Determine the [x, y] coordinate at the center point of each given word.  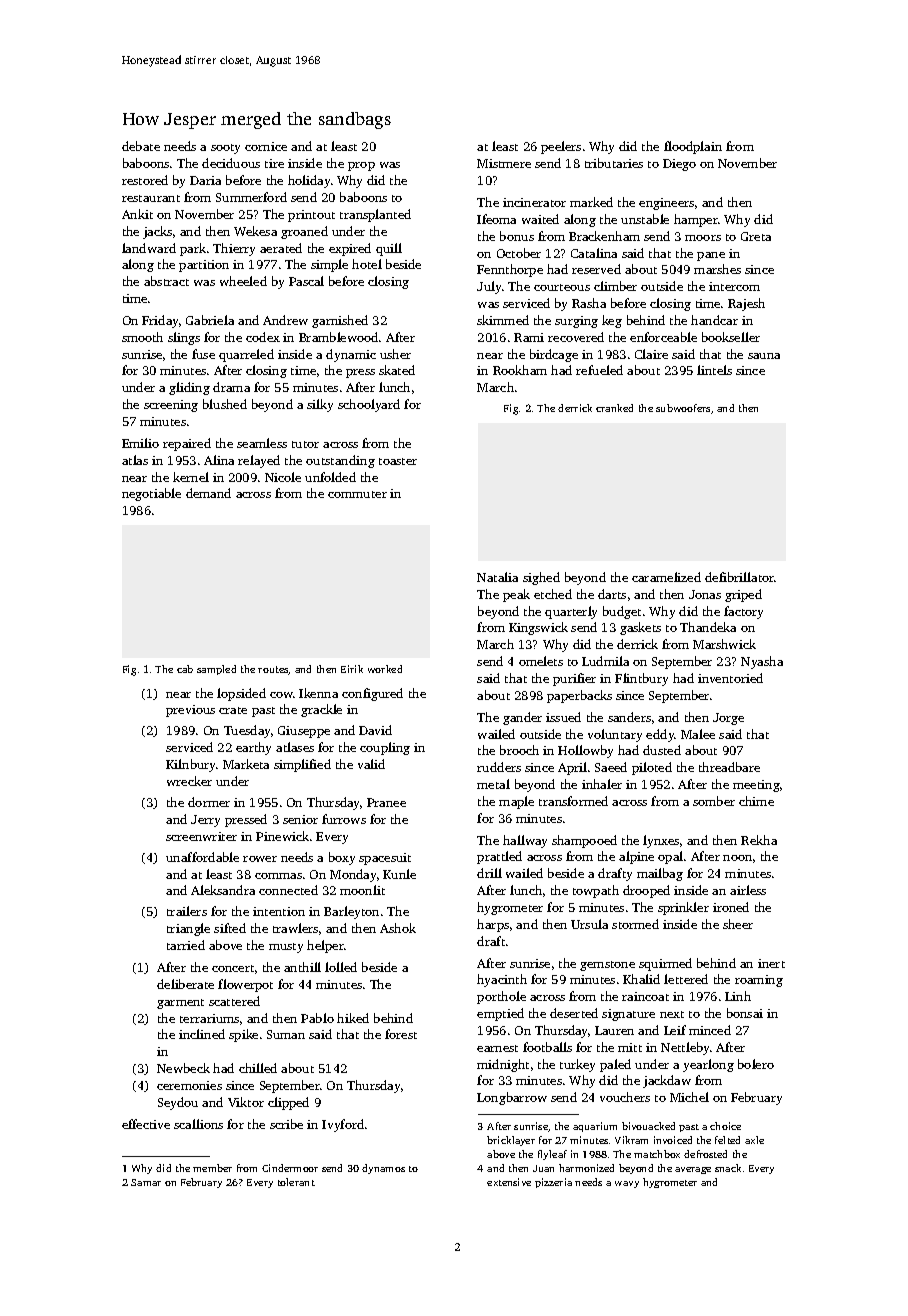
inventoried [730, 678]
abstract [166, 281]
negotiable [151, 494]
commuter [357, 494]
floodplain [693, 147]
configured [372, 694]
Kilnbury [191, 765]
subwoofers [683, 408]
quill [389, 249]
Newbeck [183, 1068]
